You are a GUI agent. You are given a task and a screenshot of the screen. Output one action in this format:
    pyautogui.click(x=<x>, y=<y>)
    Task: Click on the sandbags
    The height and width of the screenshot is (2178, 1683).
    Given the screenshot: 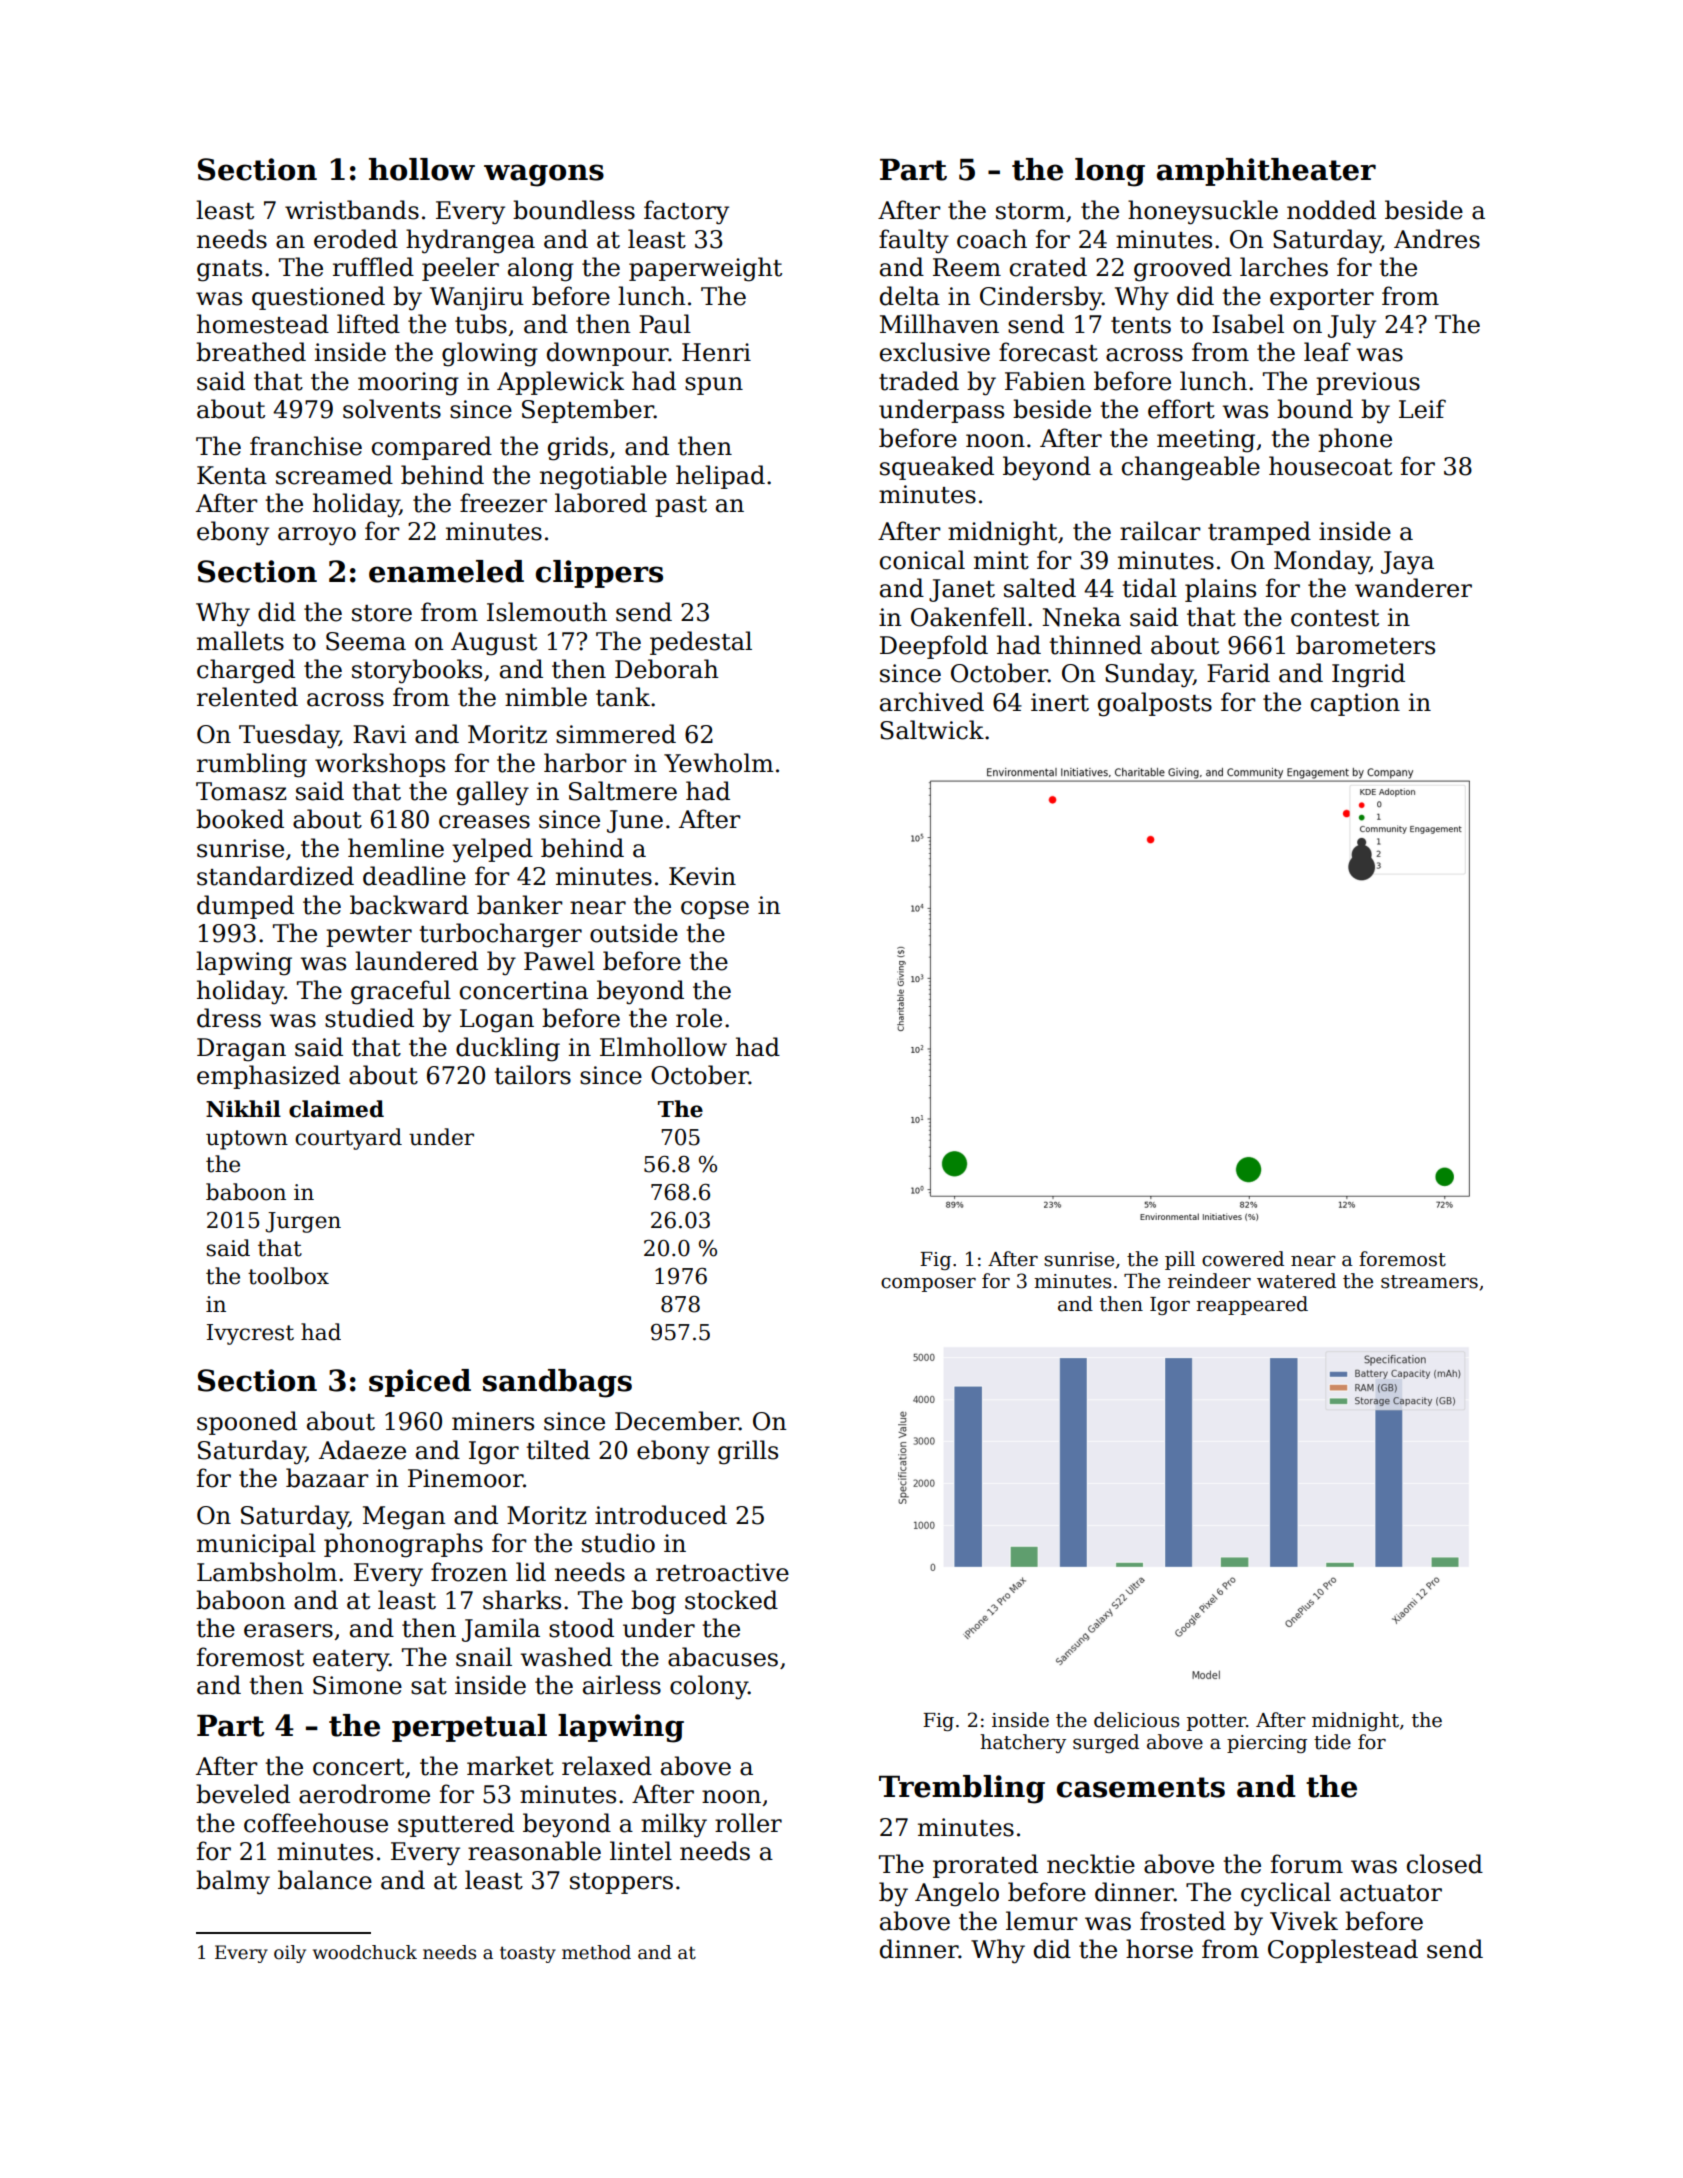 What is the action you would take?
    pyautogui.click(x=557, y=1383)
